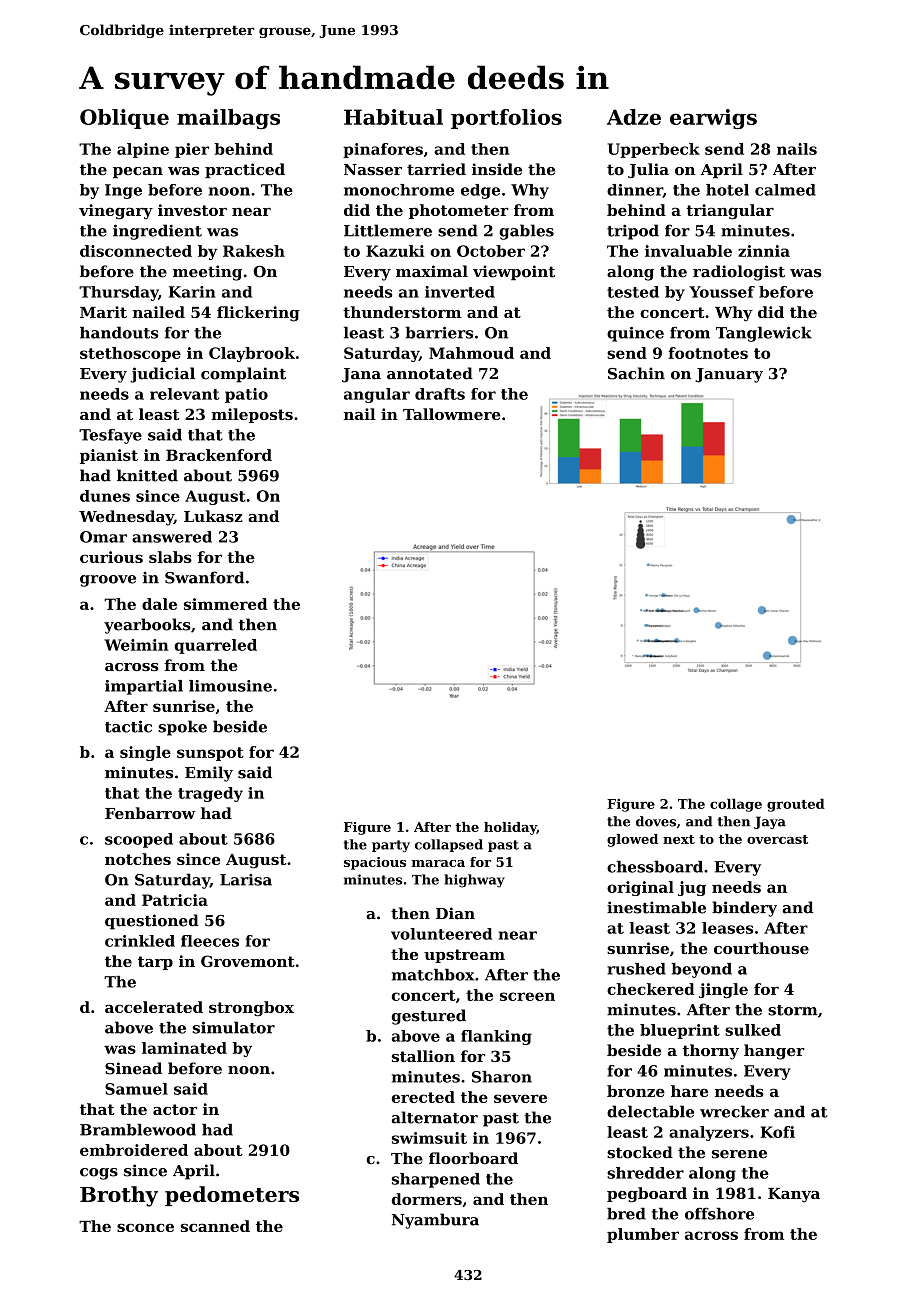  What do you see at coordinates (108, 581) in the screenshot?
I see `groove` at bounding box center [108, 581].
